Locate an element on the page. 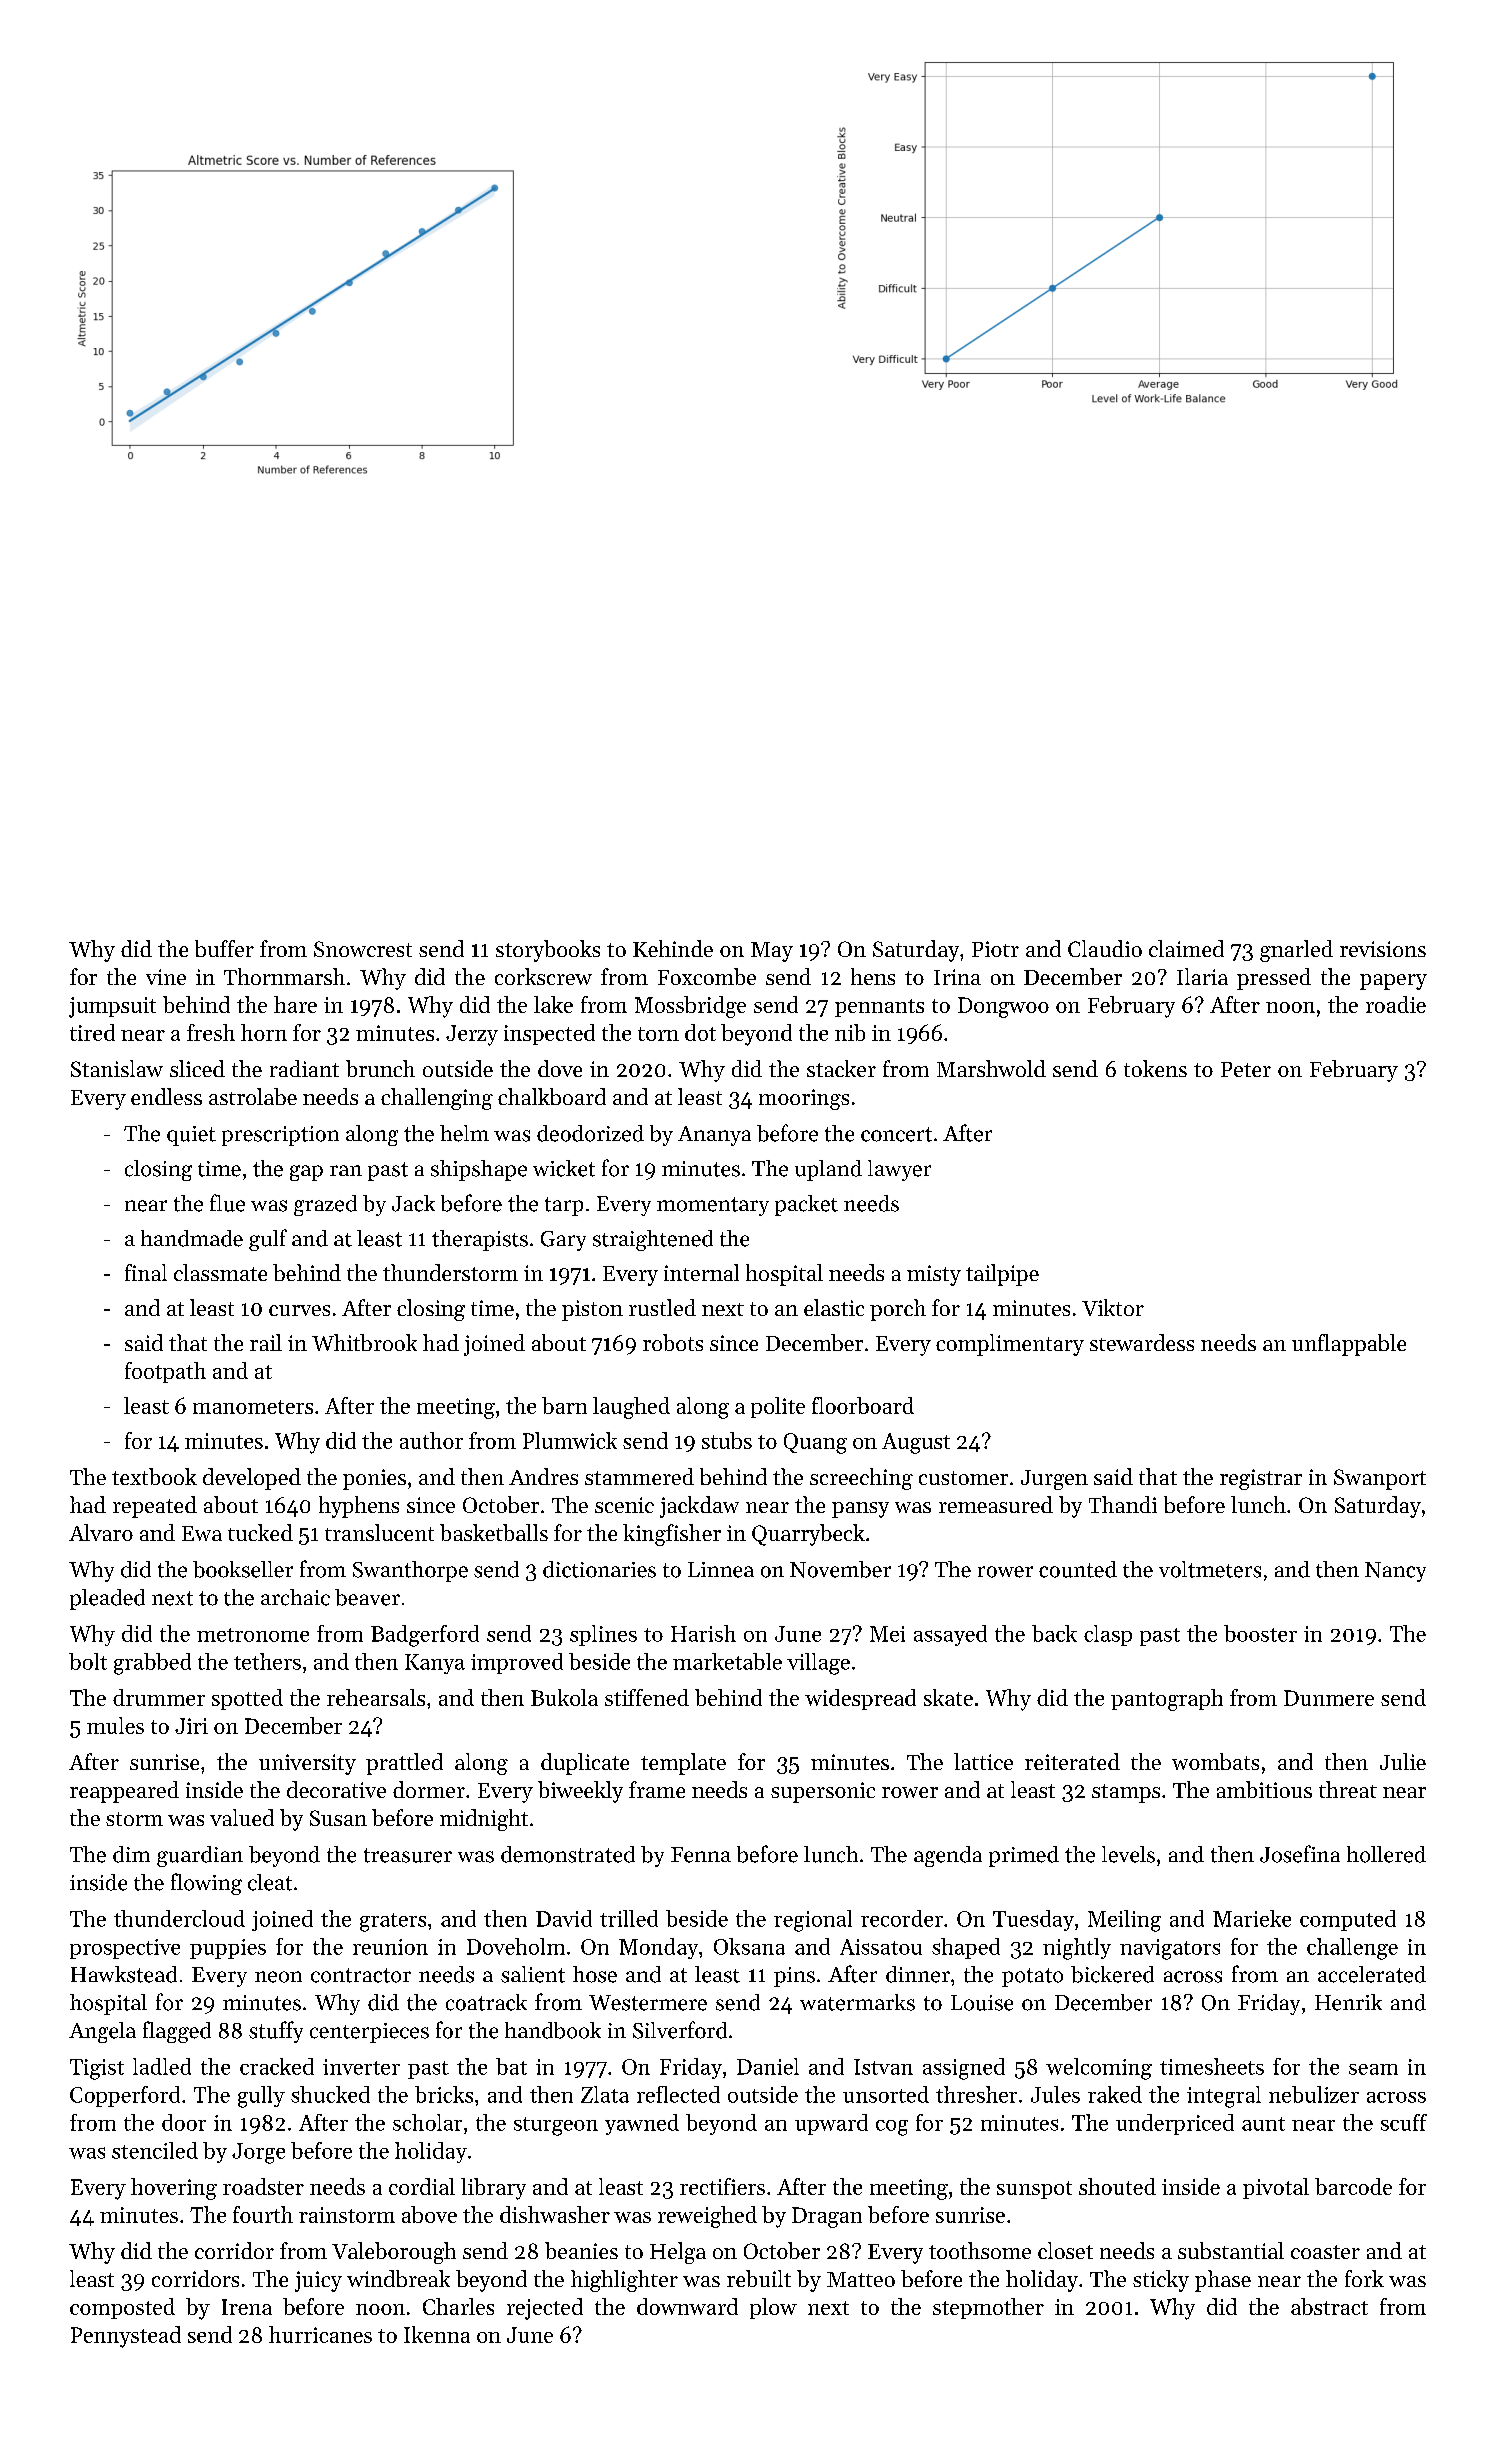 The height and width of the page is (2464, 1496). elastic is located at coordinates (834, 1307).
